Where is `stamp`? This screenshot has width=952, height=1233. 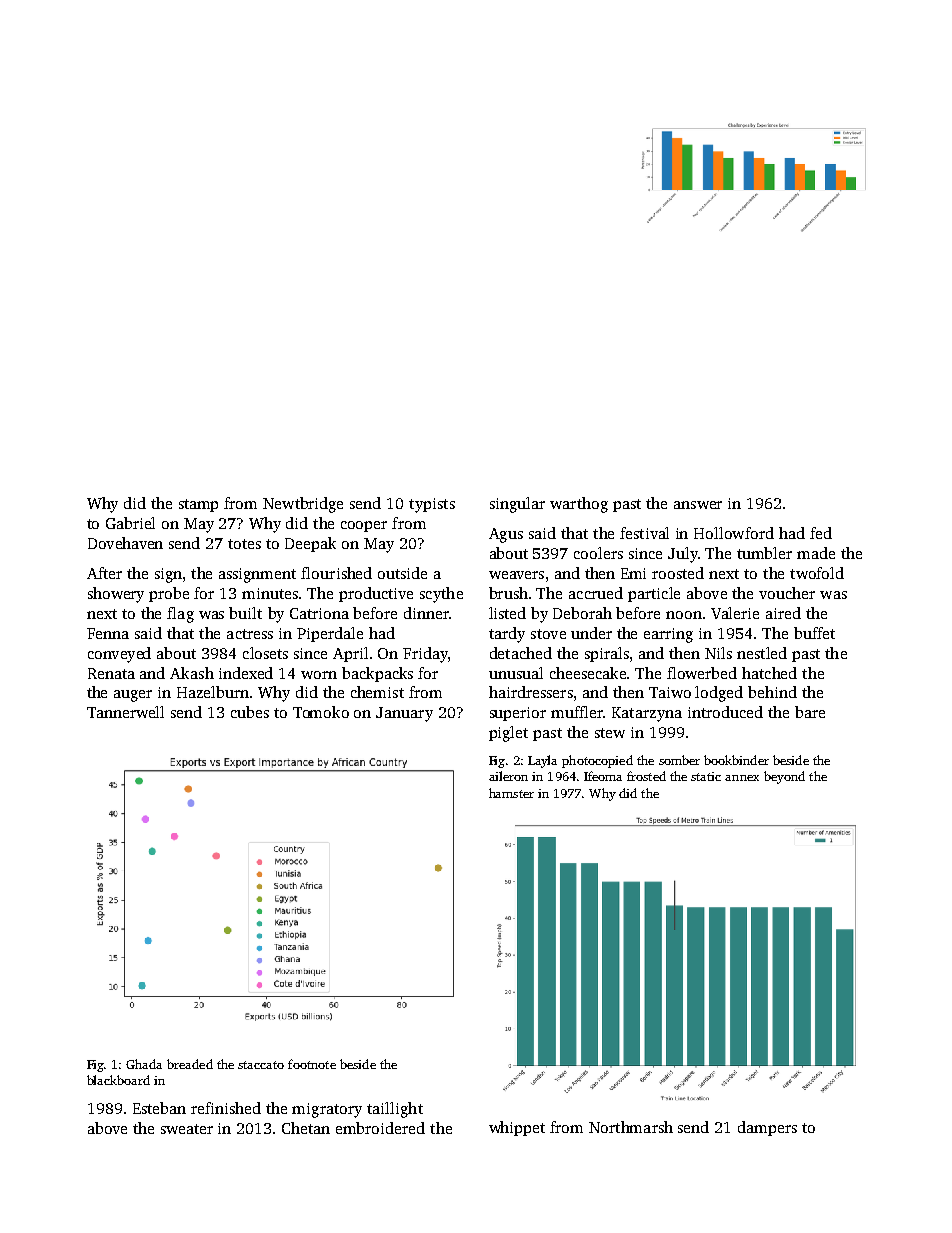
stamp is located at coordinates (198, 505).
